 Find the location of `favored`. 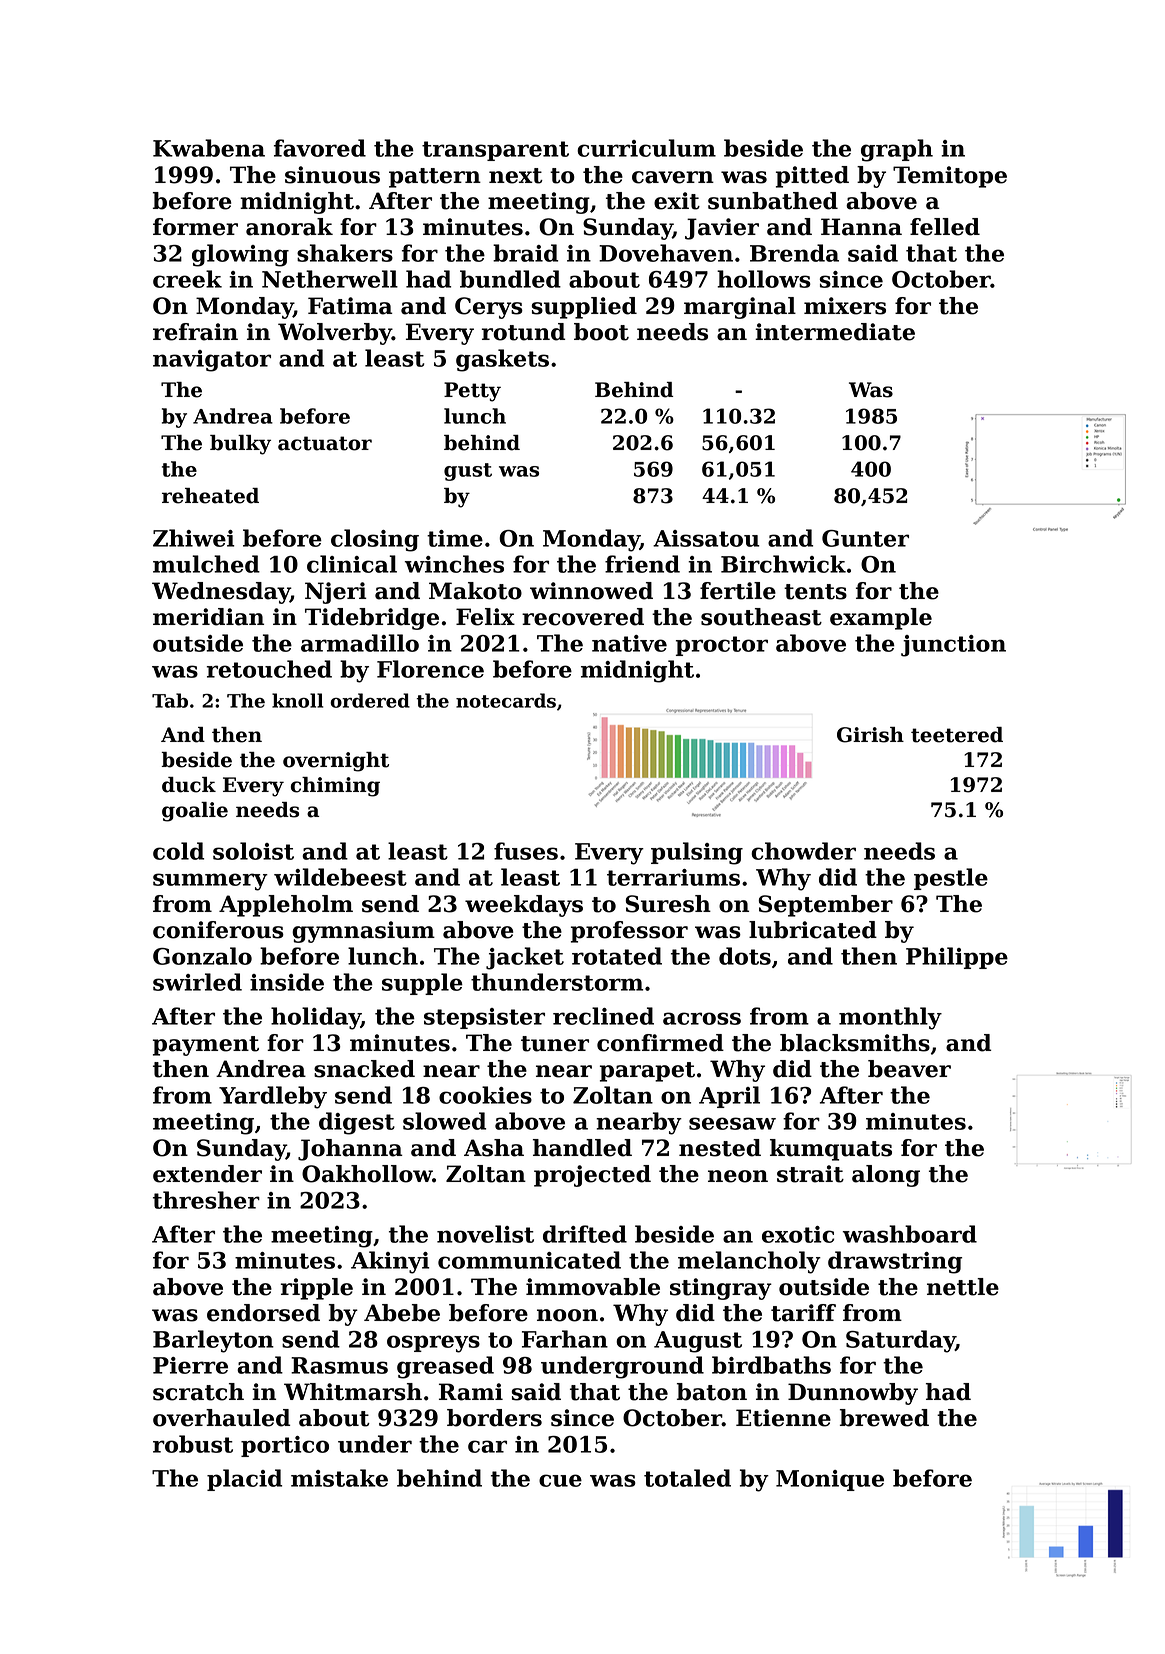

favored is located at coordinates (320, 148).
